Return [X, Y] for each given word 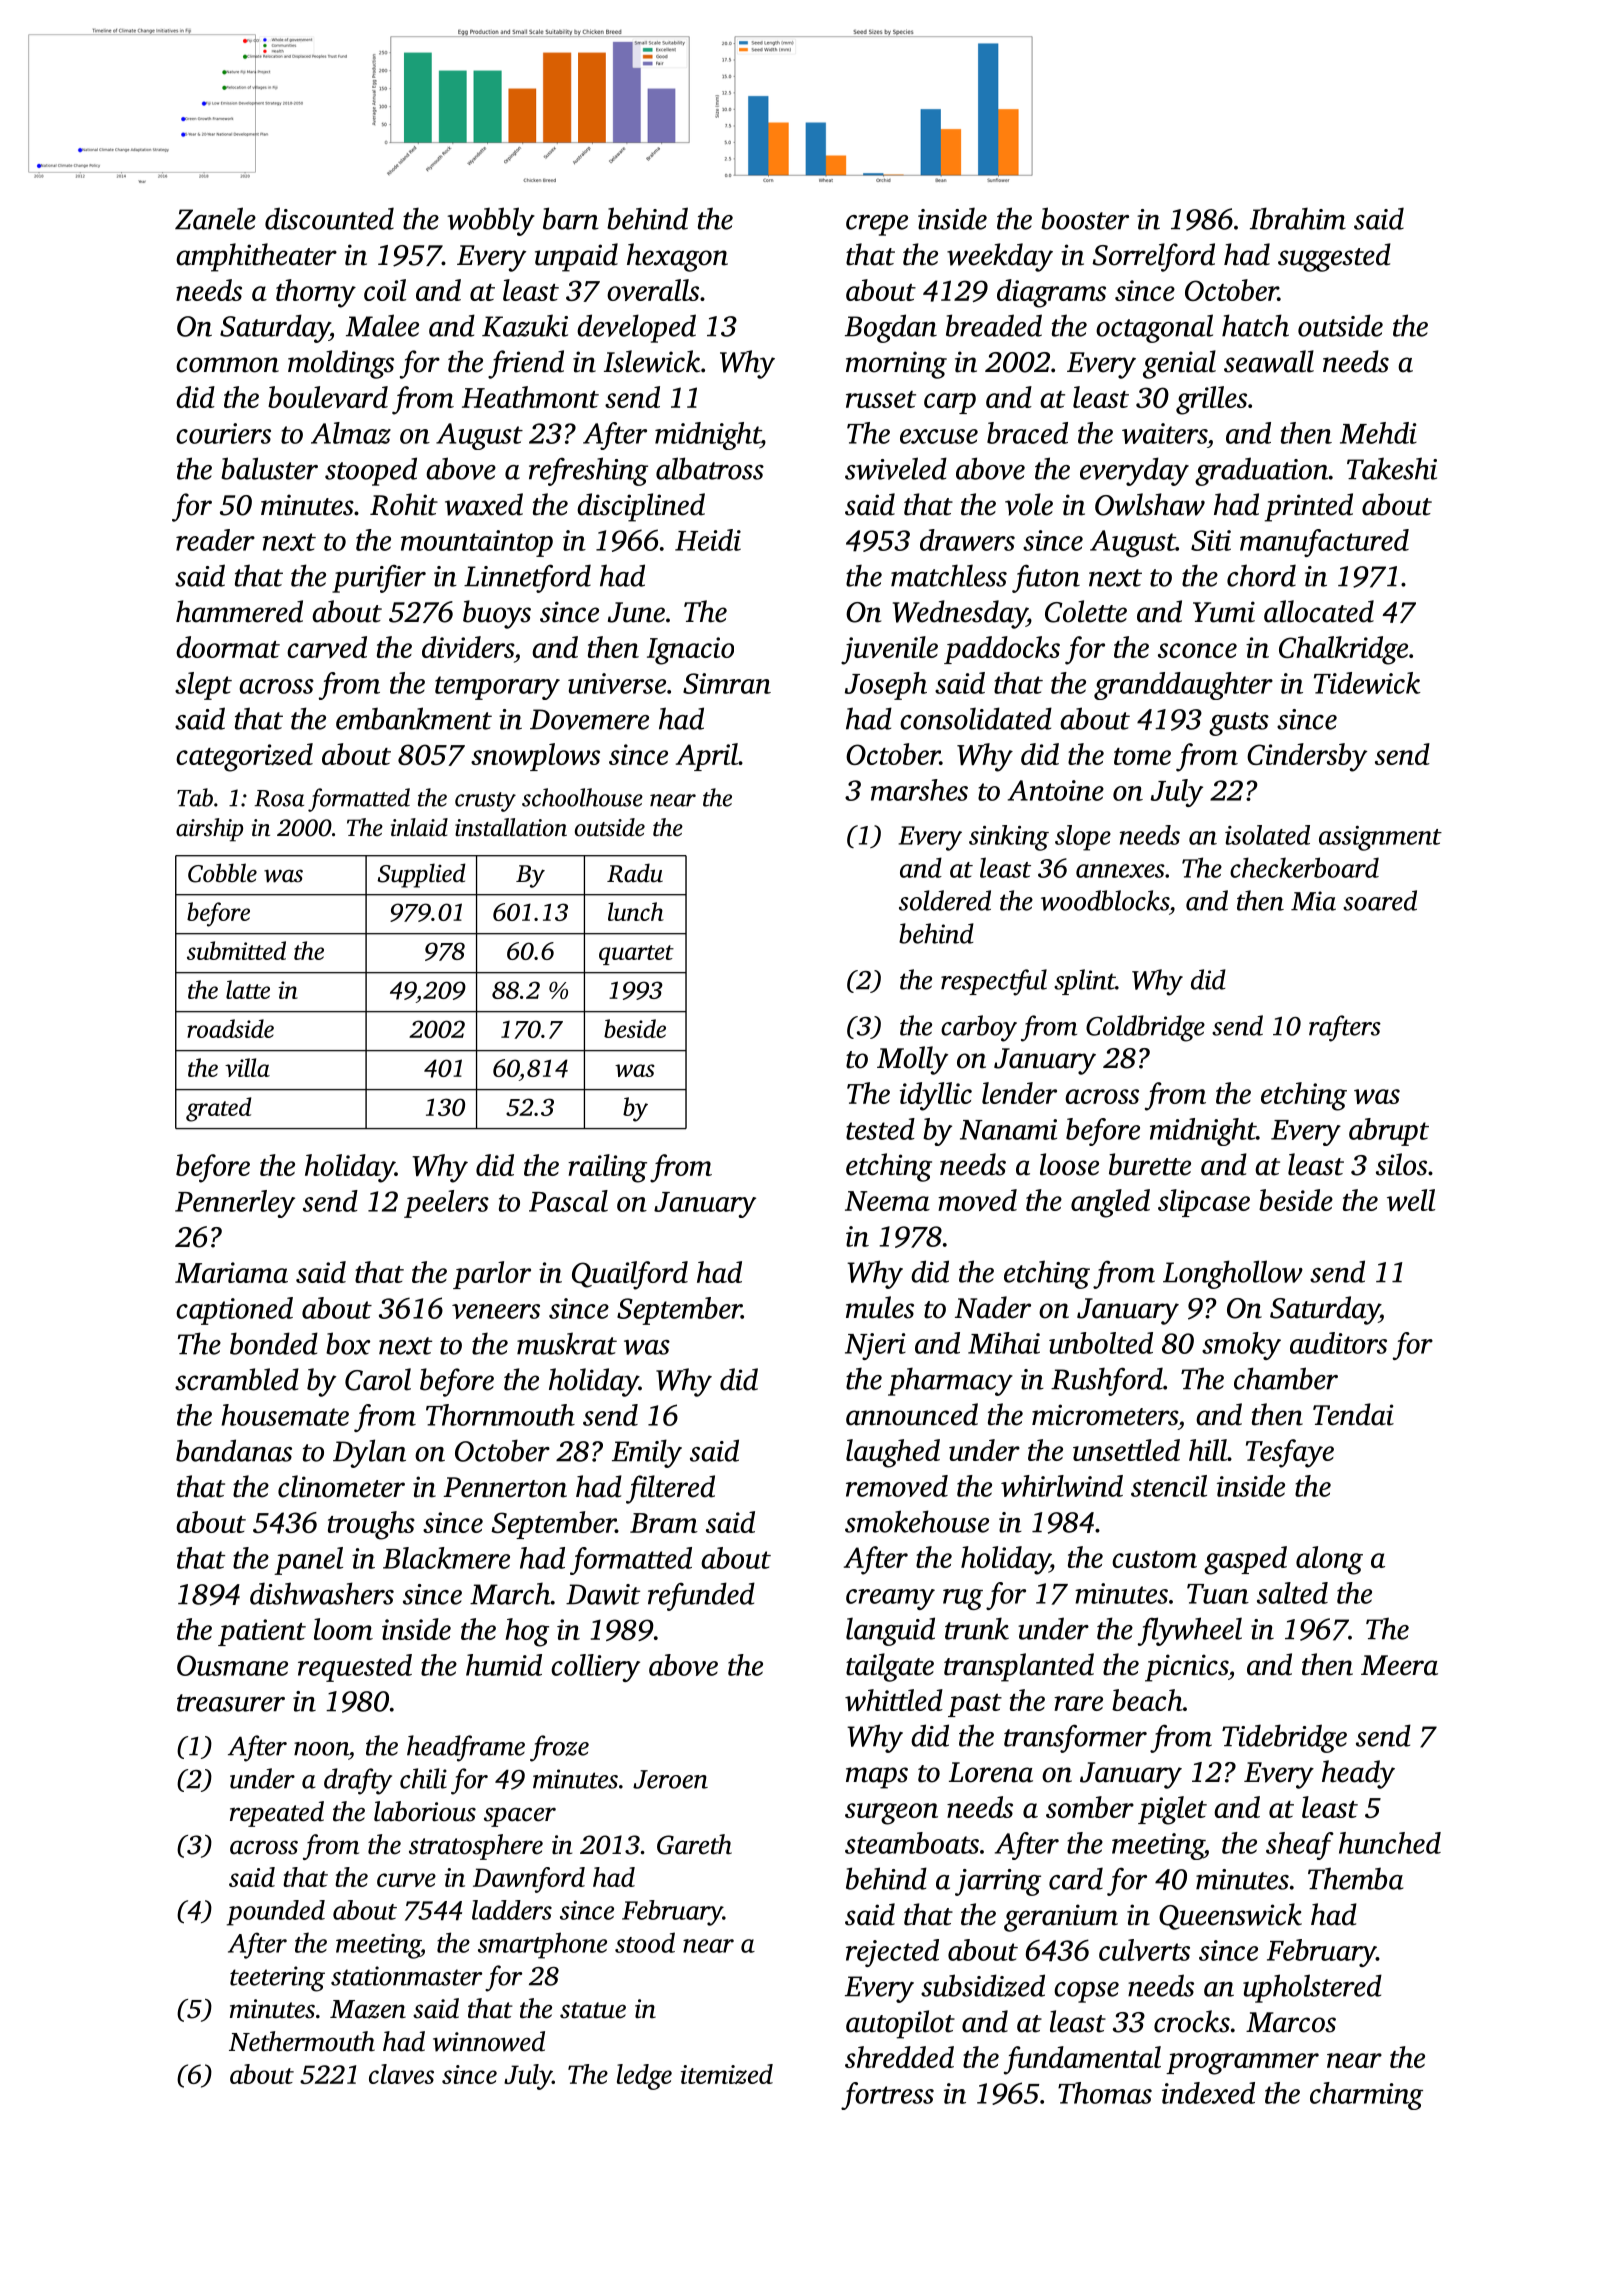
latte [248, 989]
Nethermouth [302, 2041]
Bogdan [891, 328]
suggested [1334, 257]
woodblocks [1105, 900]
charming [1366, 2096]
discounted [329, 218]
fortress [887, 2096]
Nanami [1008, 1129]
